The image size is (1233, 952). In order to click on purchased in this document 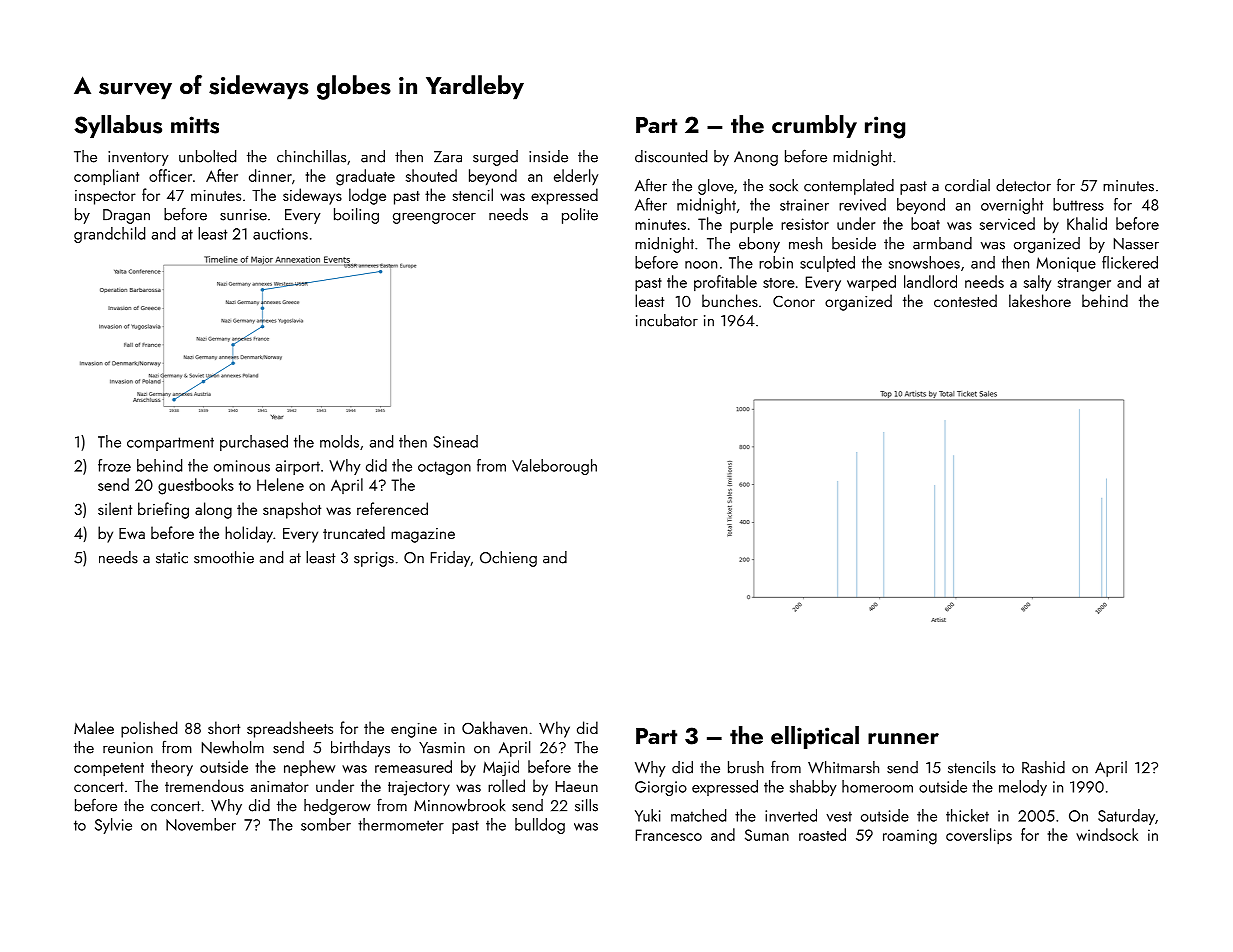, I will do `click(254, 443)`.
